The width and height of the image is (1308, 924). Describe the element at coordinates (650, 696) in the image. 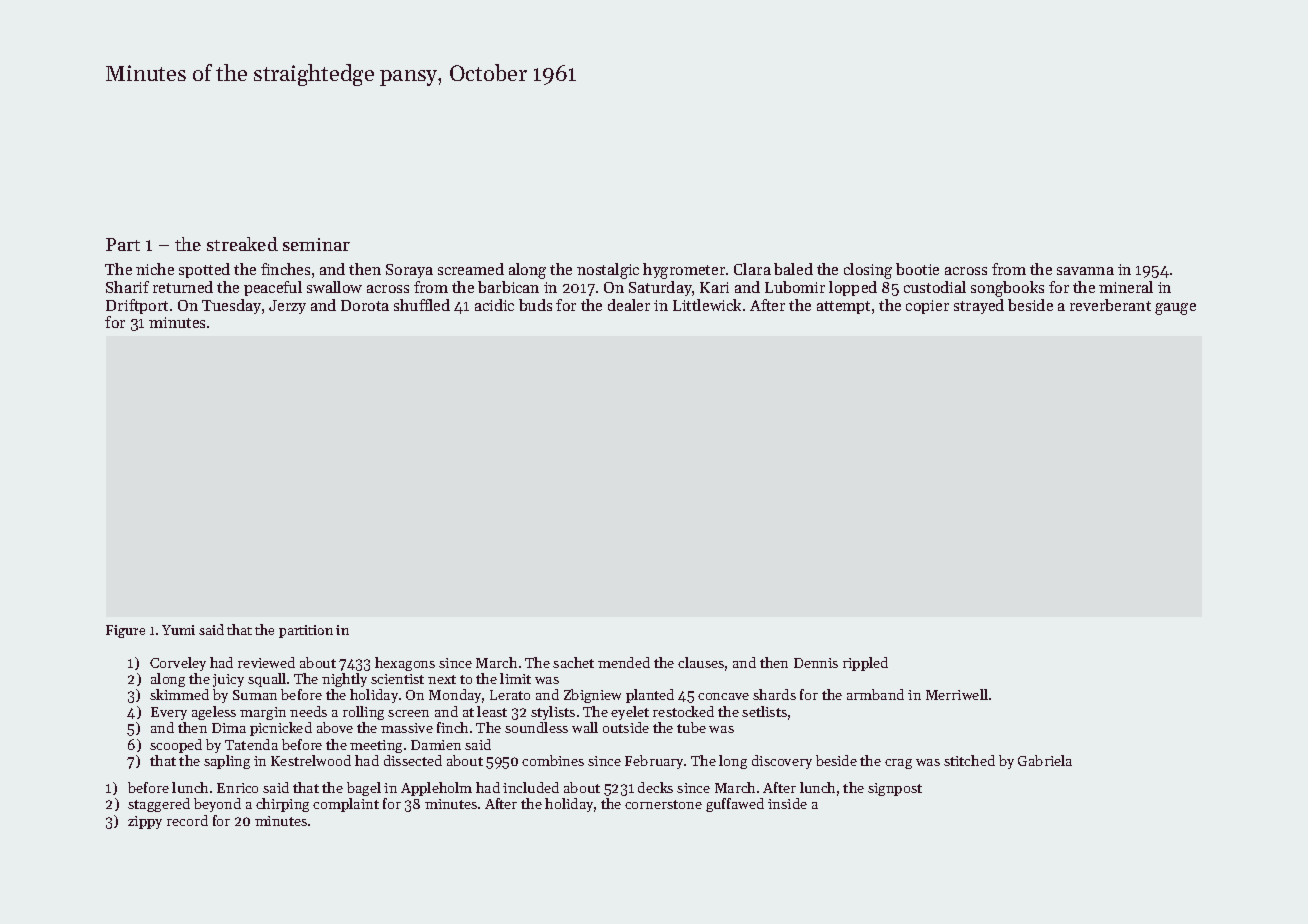

I see `planted` at that location.
